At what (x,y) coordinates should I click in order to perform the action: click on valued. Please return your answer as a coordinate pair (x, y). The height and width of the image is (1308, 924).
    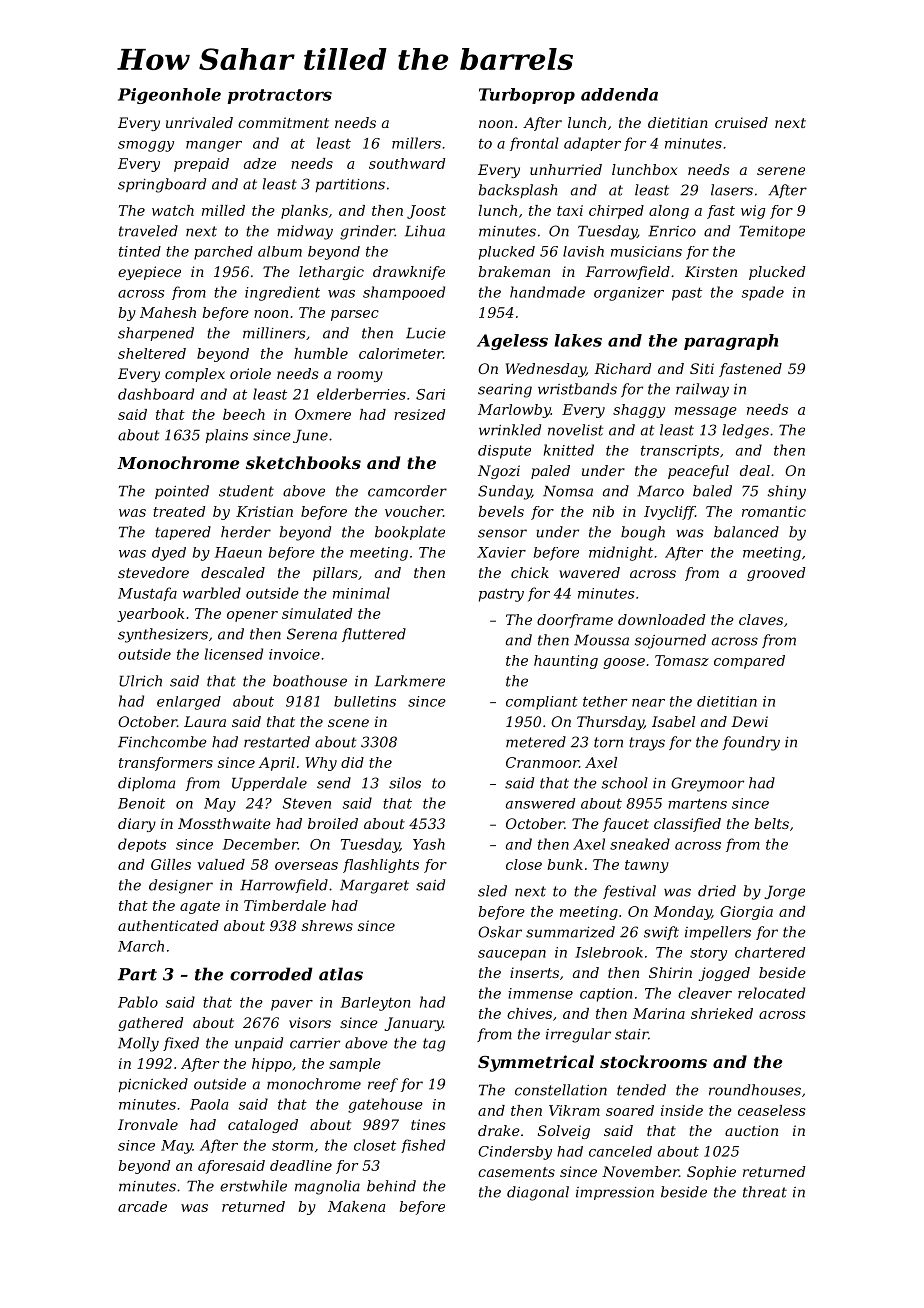
    Looking at the image, I should click on (221, 864).
